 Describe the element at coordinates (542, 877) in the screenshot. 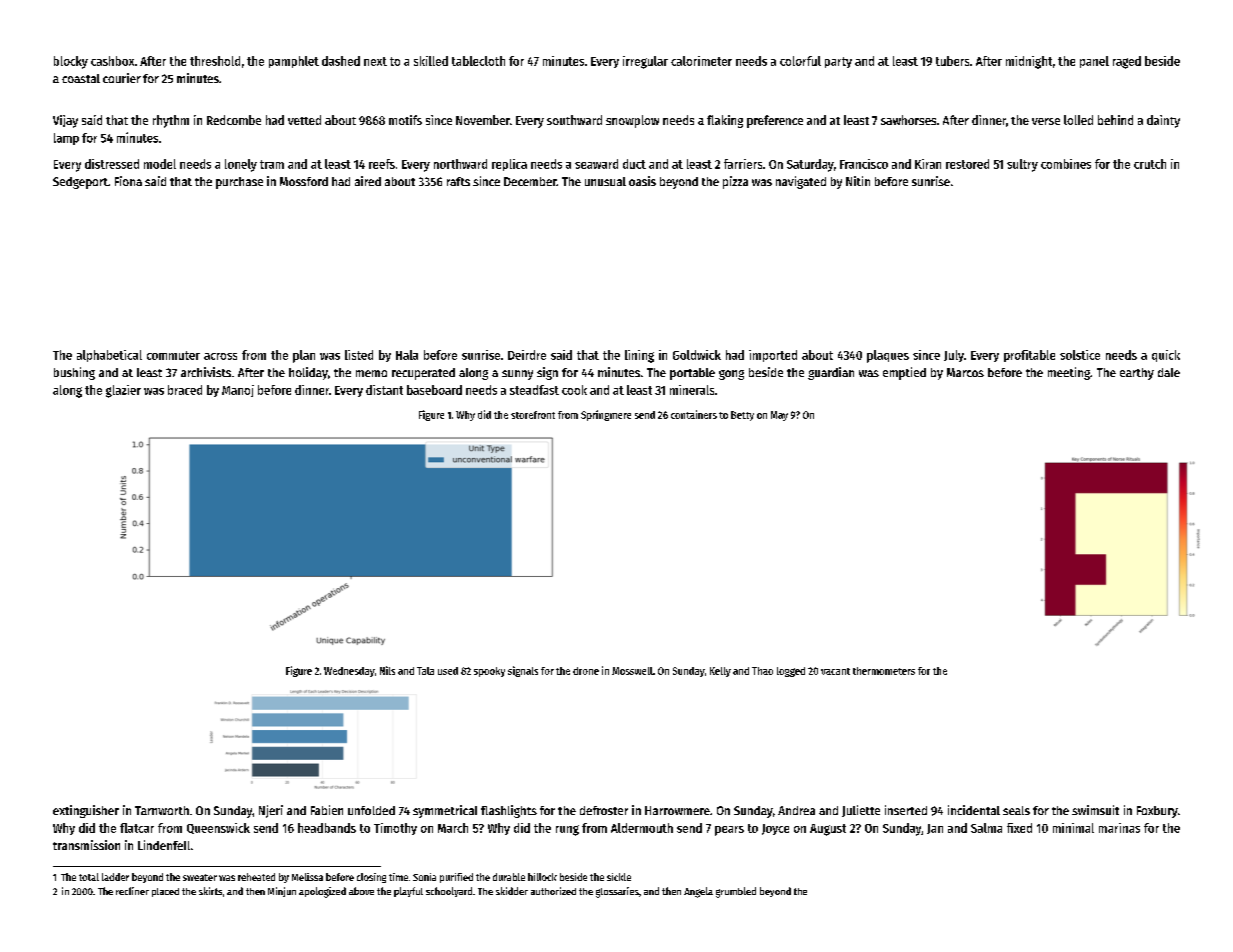

I see `hillock` at that location.
